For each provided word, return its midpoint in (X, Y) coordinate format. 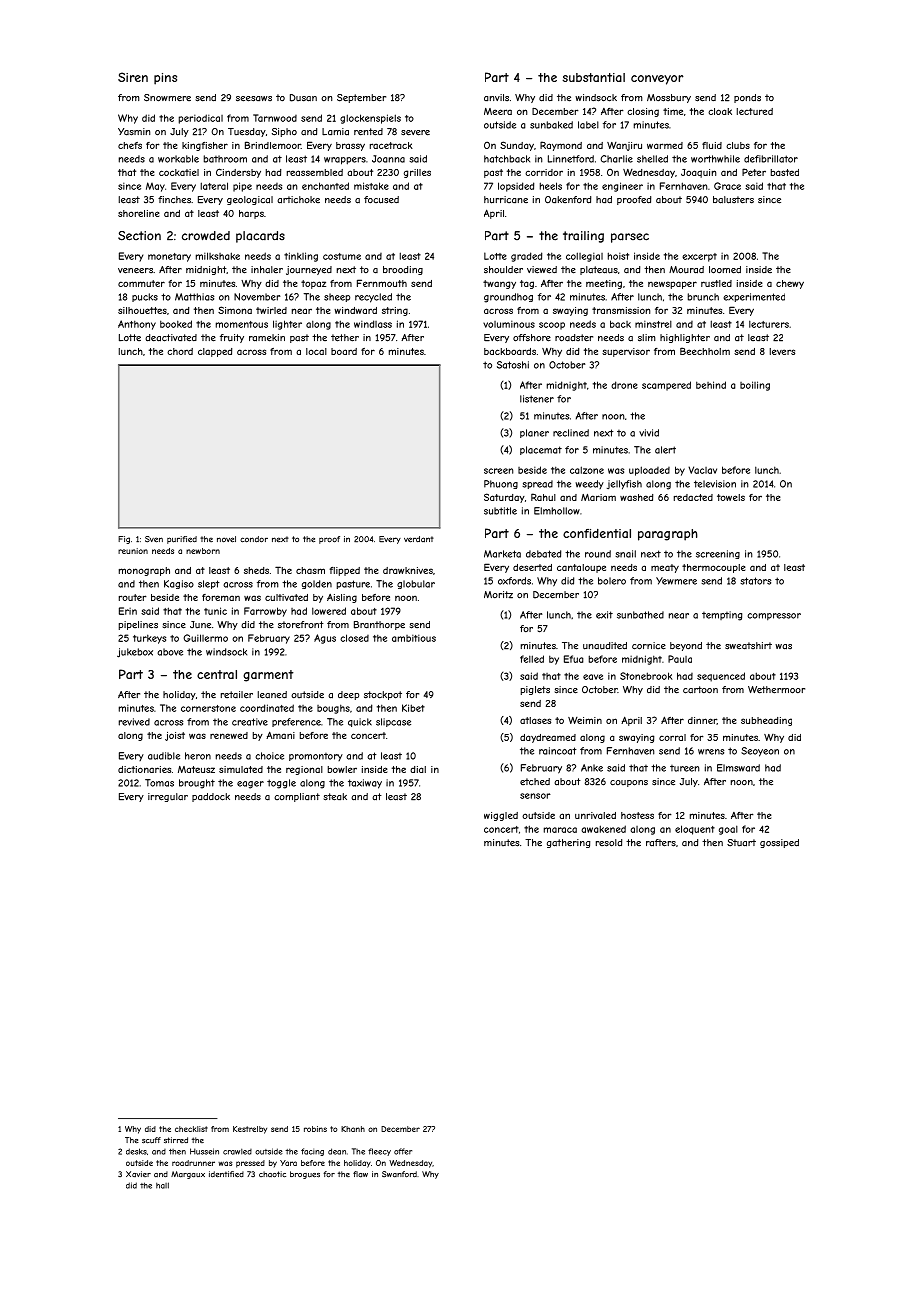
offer (403, 1151)
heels (551, 186)
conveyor (657, 80)
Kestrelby (250, 1130)
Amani (280, 735)
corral (672, 737)
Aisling (342, 598)
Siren (133, 77)
